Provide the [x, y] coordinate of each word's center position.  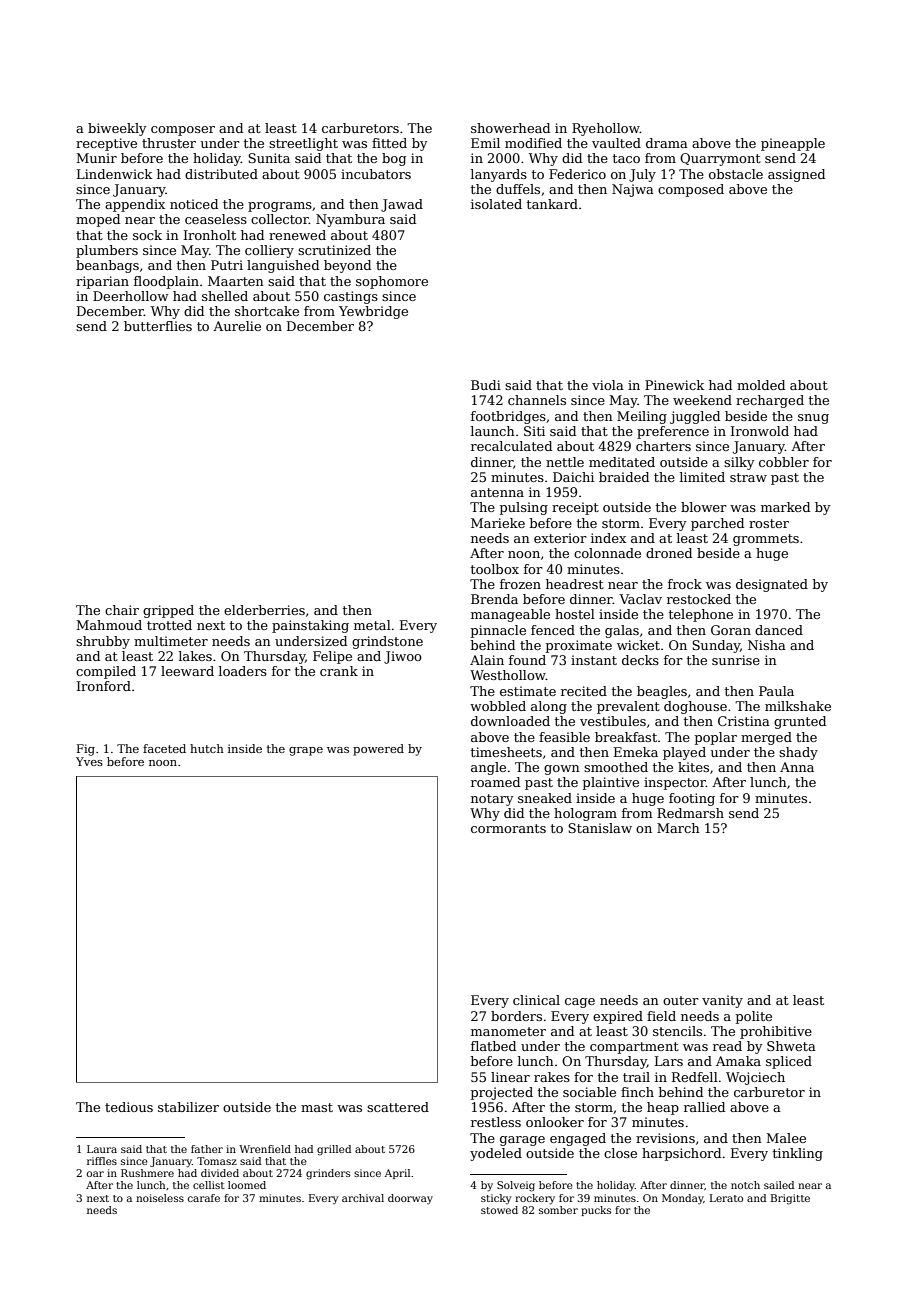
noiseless [160, 1198]
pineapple [793, 144]
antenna [497, 492]
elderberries [264, 610]
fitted [389, 143]
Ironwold [760, 431]
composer [183, 131]
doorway [410, 1199]
